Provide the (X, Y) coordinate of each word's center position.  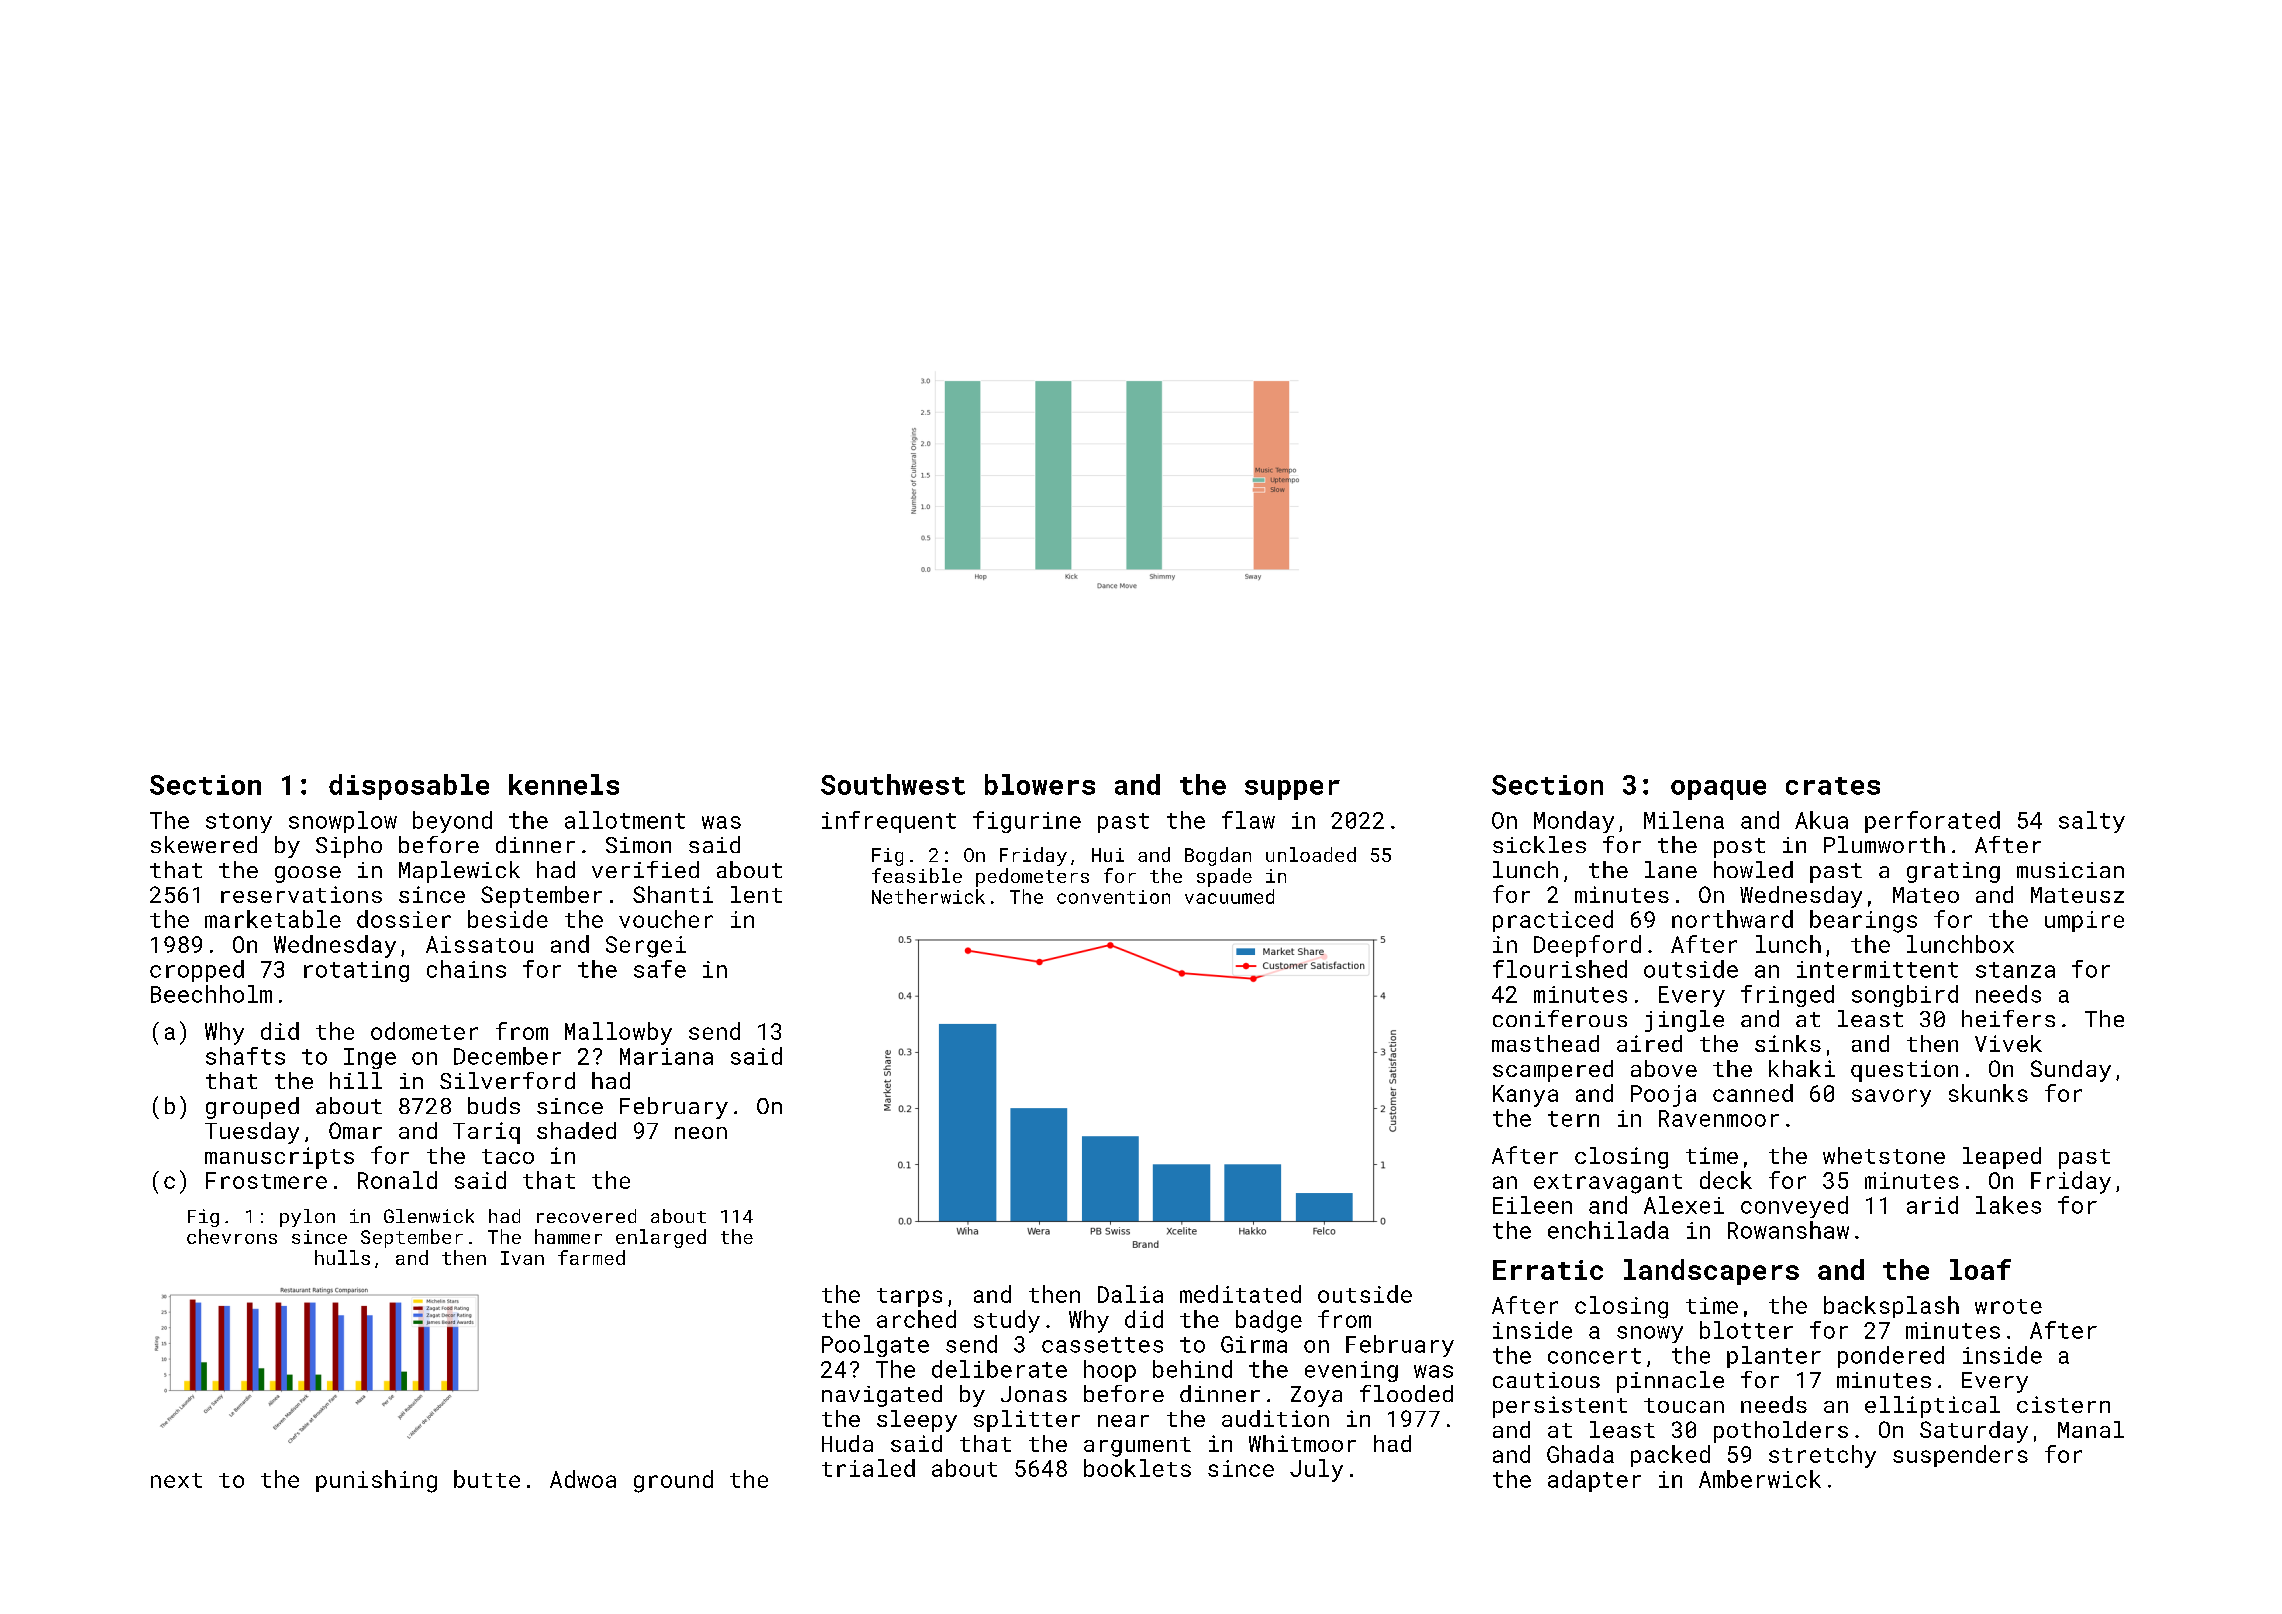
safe (660, 969)
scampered (1553, 1071)
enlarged (661, 1238)
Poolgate (875, 1346)
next (176, 1480)
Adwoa (583, 1479)
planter (1774, 1357)
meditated (1240, 1294)
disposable (409, 787)
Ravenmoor (1719, 1118)
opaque (1718, 790)
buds (494, 1105)
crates (1833, 786)
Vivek (2008, 1043)
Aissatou (479, 944)
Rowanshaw (1788, 1230)
